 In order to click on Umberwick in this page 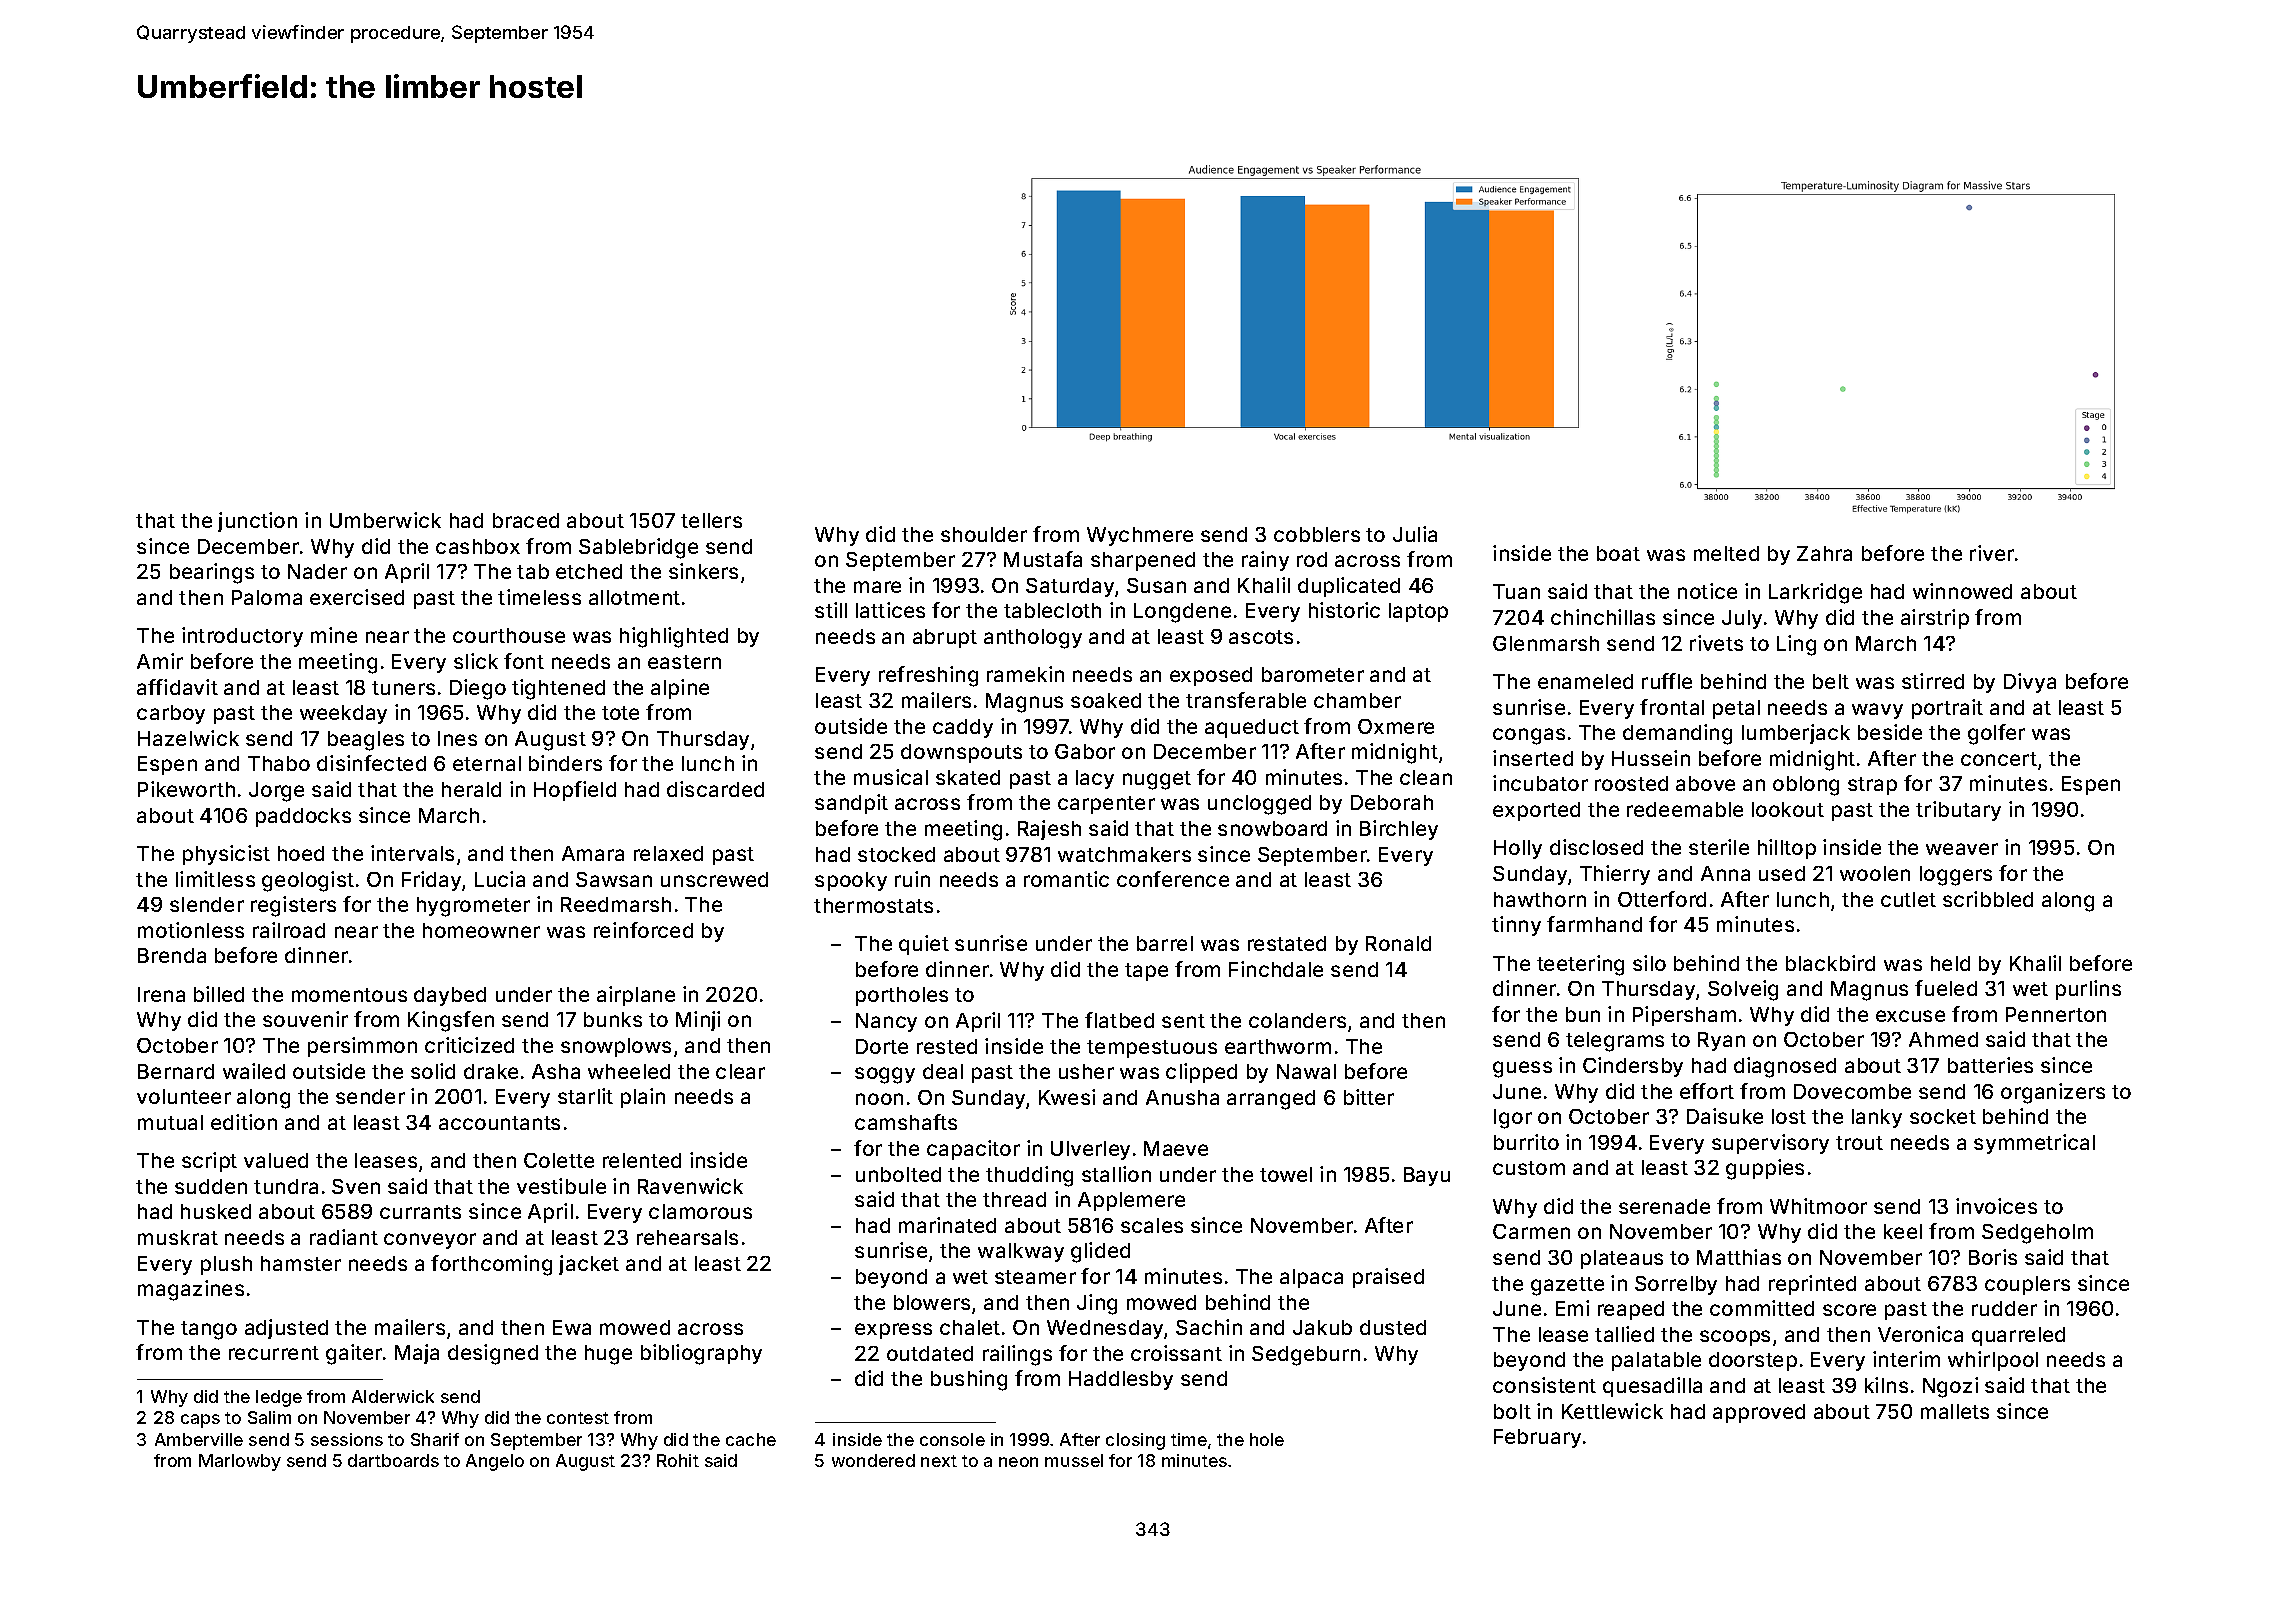, I will do `click(385, 520)`.
